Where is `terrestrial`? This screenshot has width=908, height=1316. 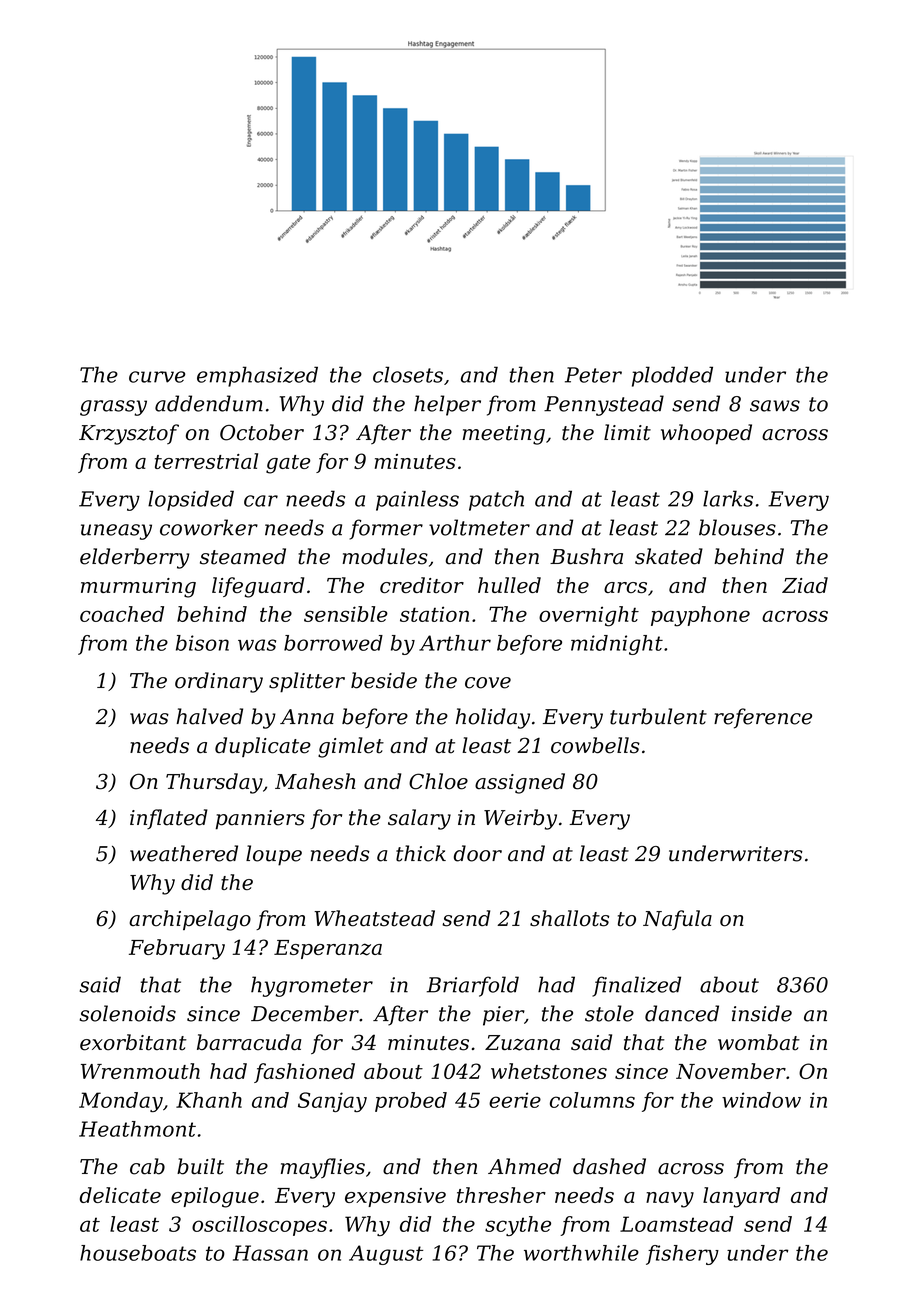
terrestrial is located at coordinates (206, 461).
